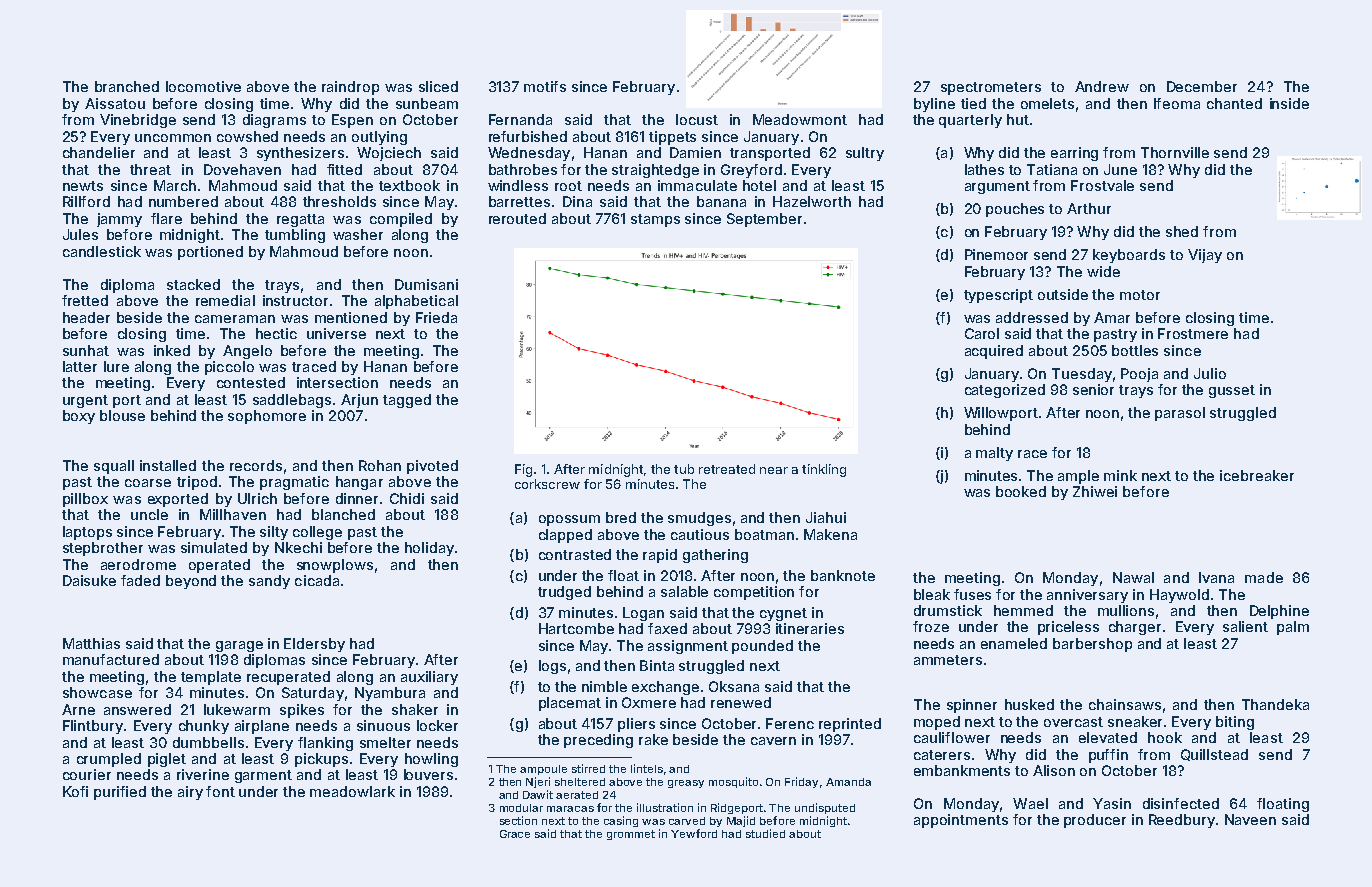 This image has height=887, width=1372. Describe the element at coordinates (1257, 475) in the image. I see `icebreaker` at that location.
